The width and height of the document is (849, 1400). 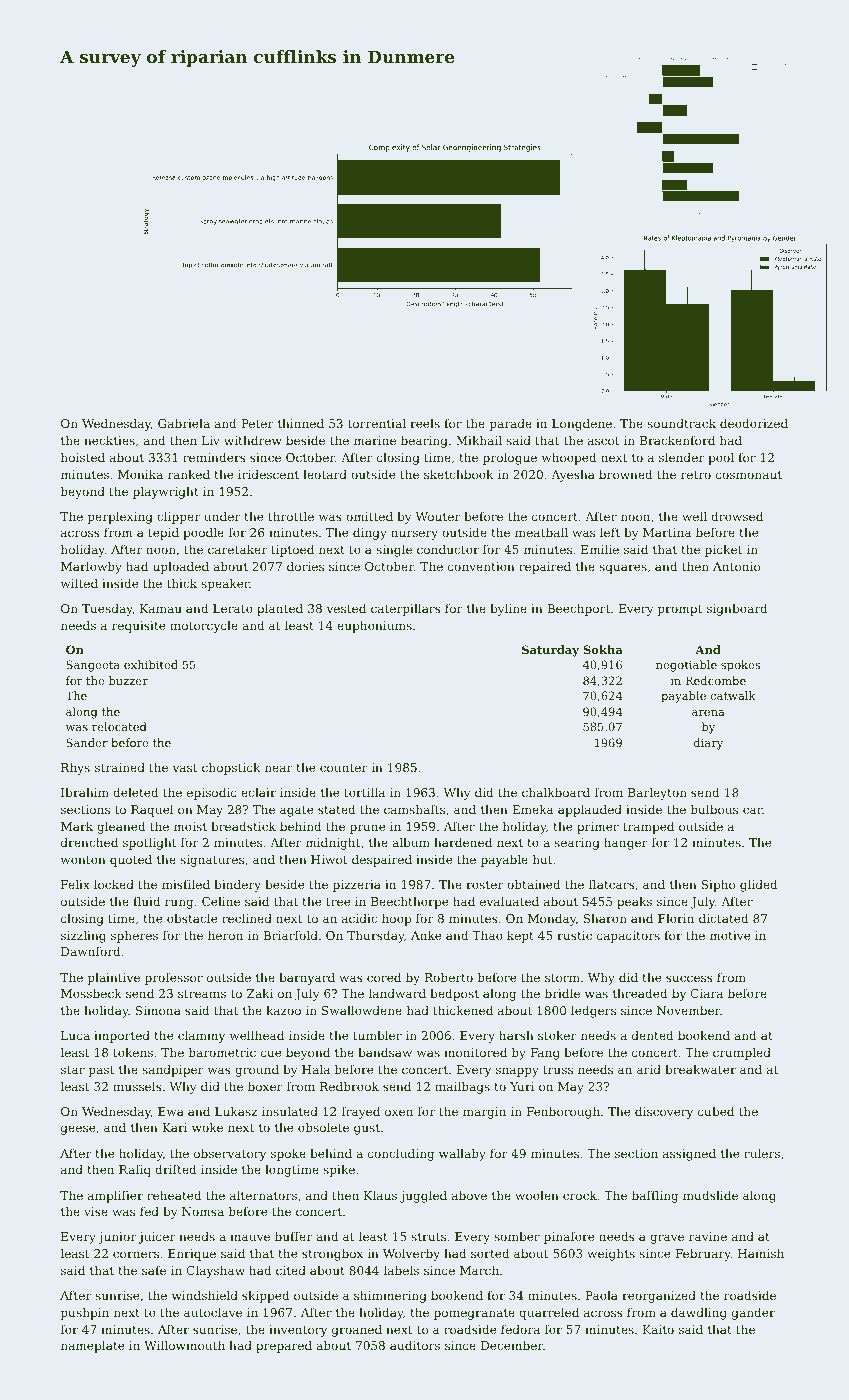 I want to click on parade, so click(x=511, y=425).
